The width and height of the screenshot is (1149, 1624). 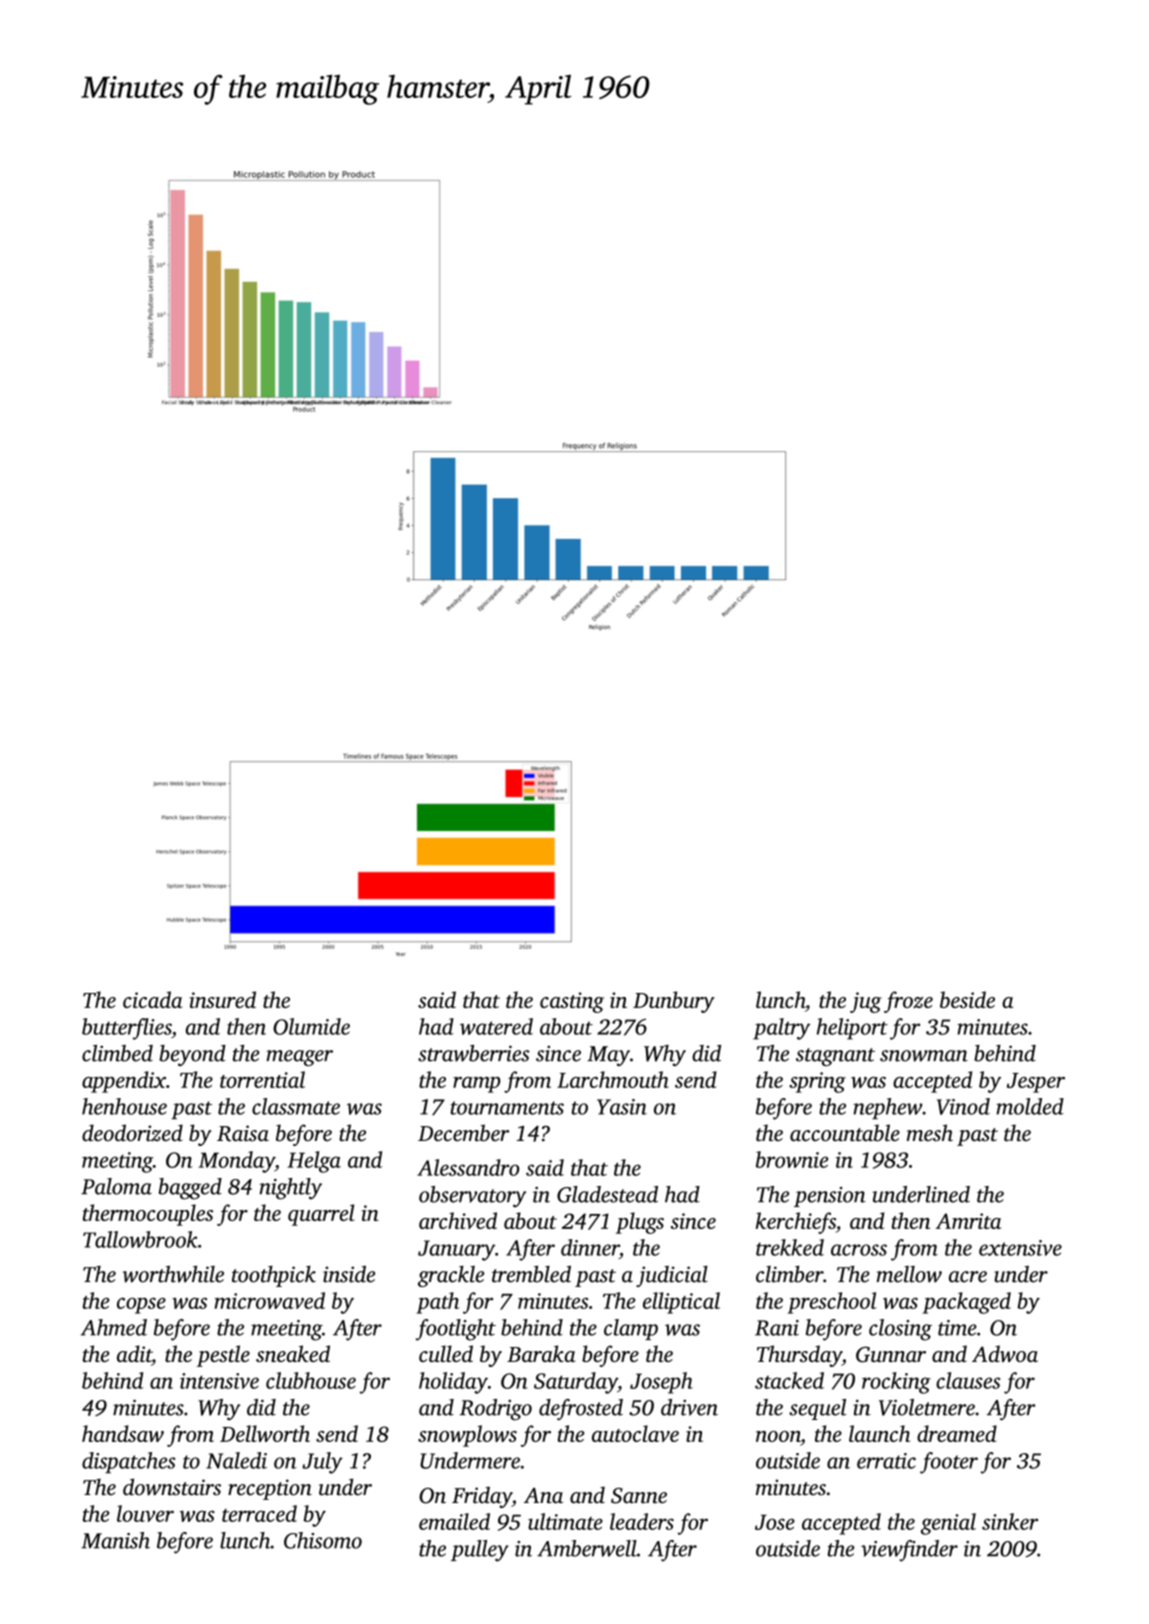 I want to click on clauses, so click(x=968, y=1380).
